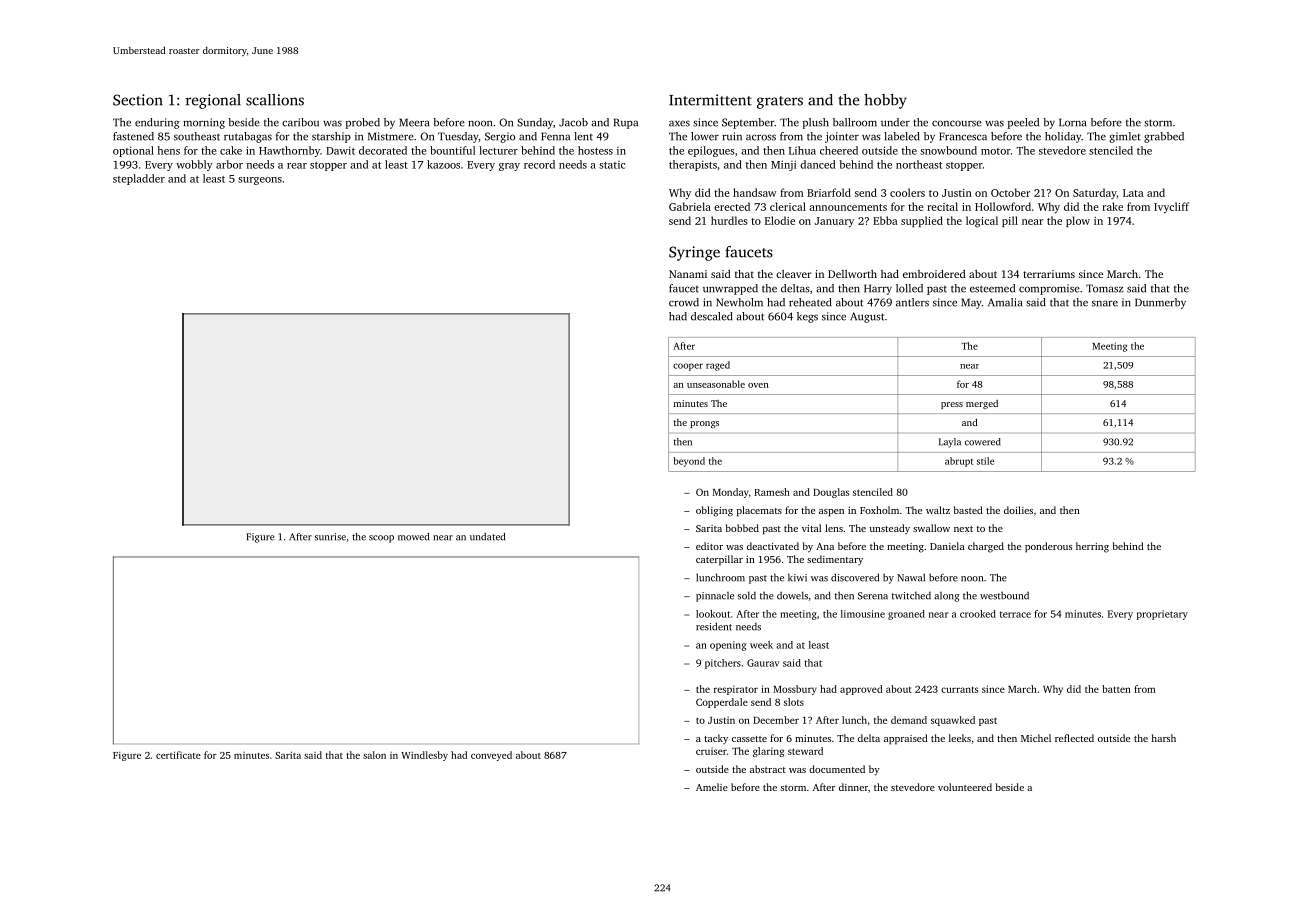 The height and width of the screenshot is (924, 1308). What do you see at coordinates (626, 123) in the screenshot?
I see `Rupa` at bounding box center [626, 123].
